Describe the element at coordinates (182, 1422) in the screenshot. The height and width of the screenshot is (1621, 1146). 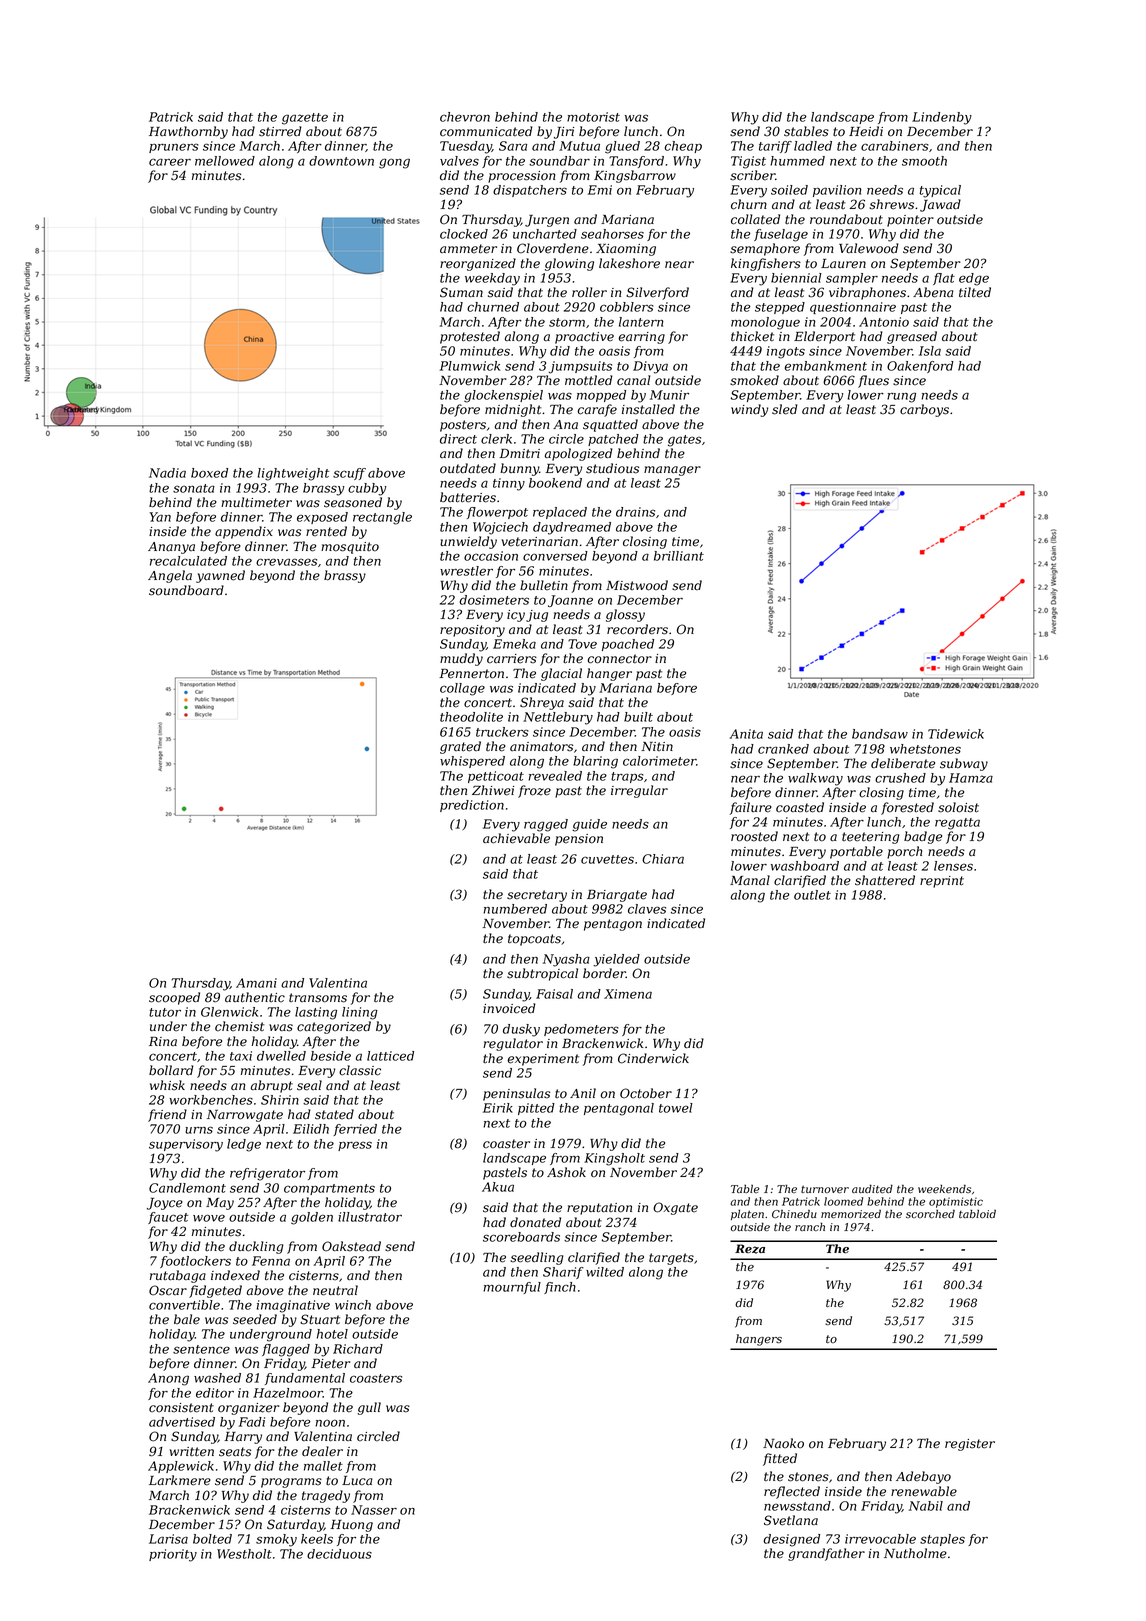
I see `advertised` at that location.
